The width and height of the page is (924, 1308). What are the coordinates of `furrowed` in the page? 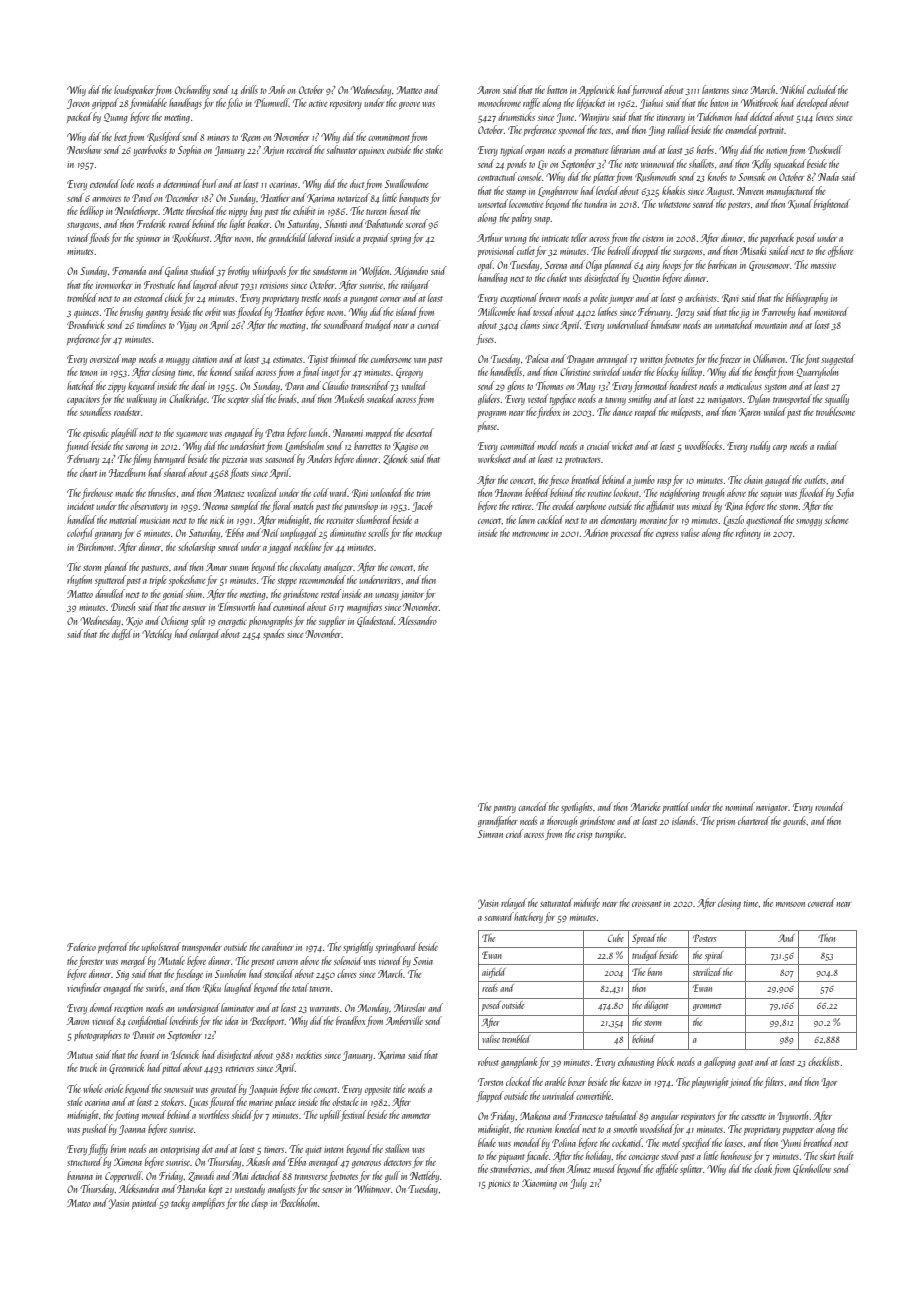 It's located at (648, 90).
